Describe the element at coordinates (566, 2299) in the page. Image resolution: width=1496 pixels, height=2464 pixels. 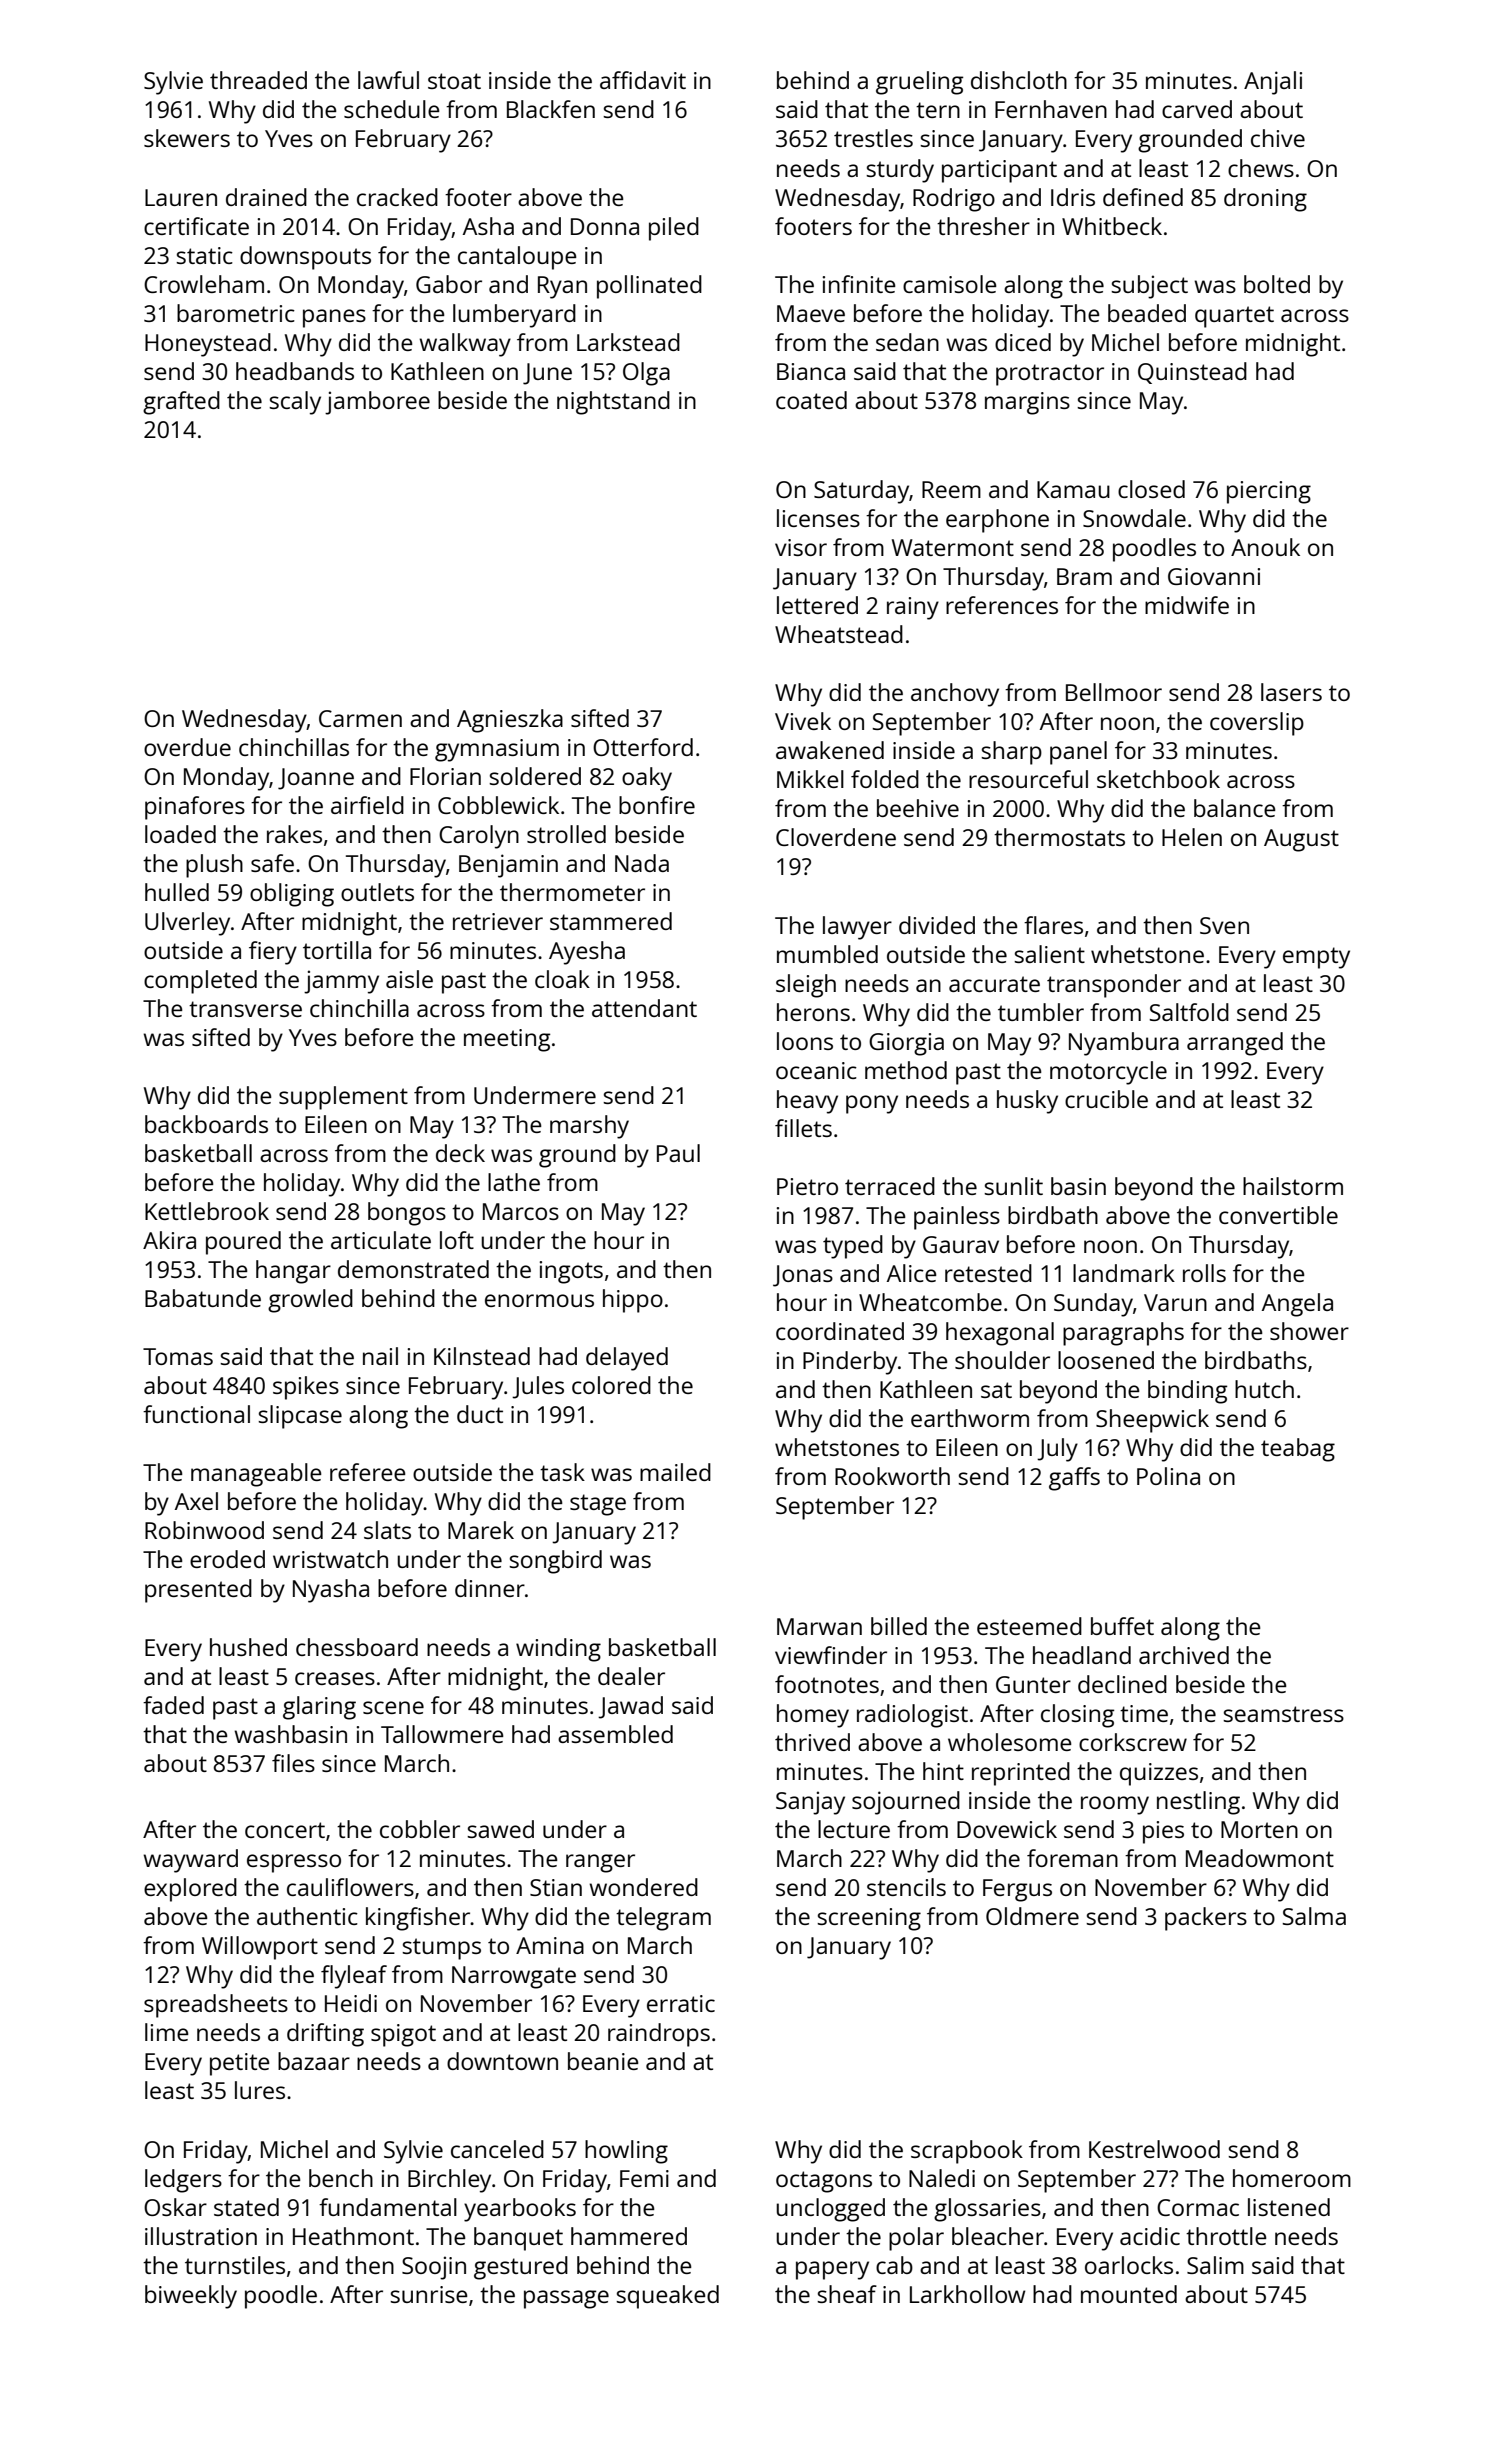
I see `passage` at that location.
